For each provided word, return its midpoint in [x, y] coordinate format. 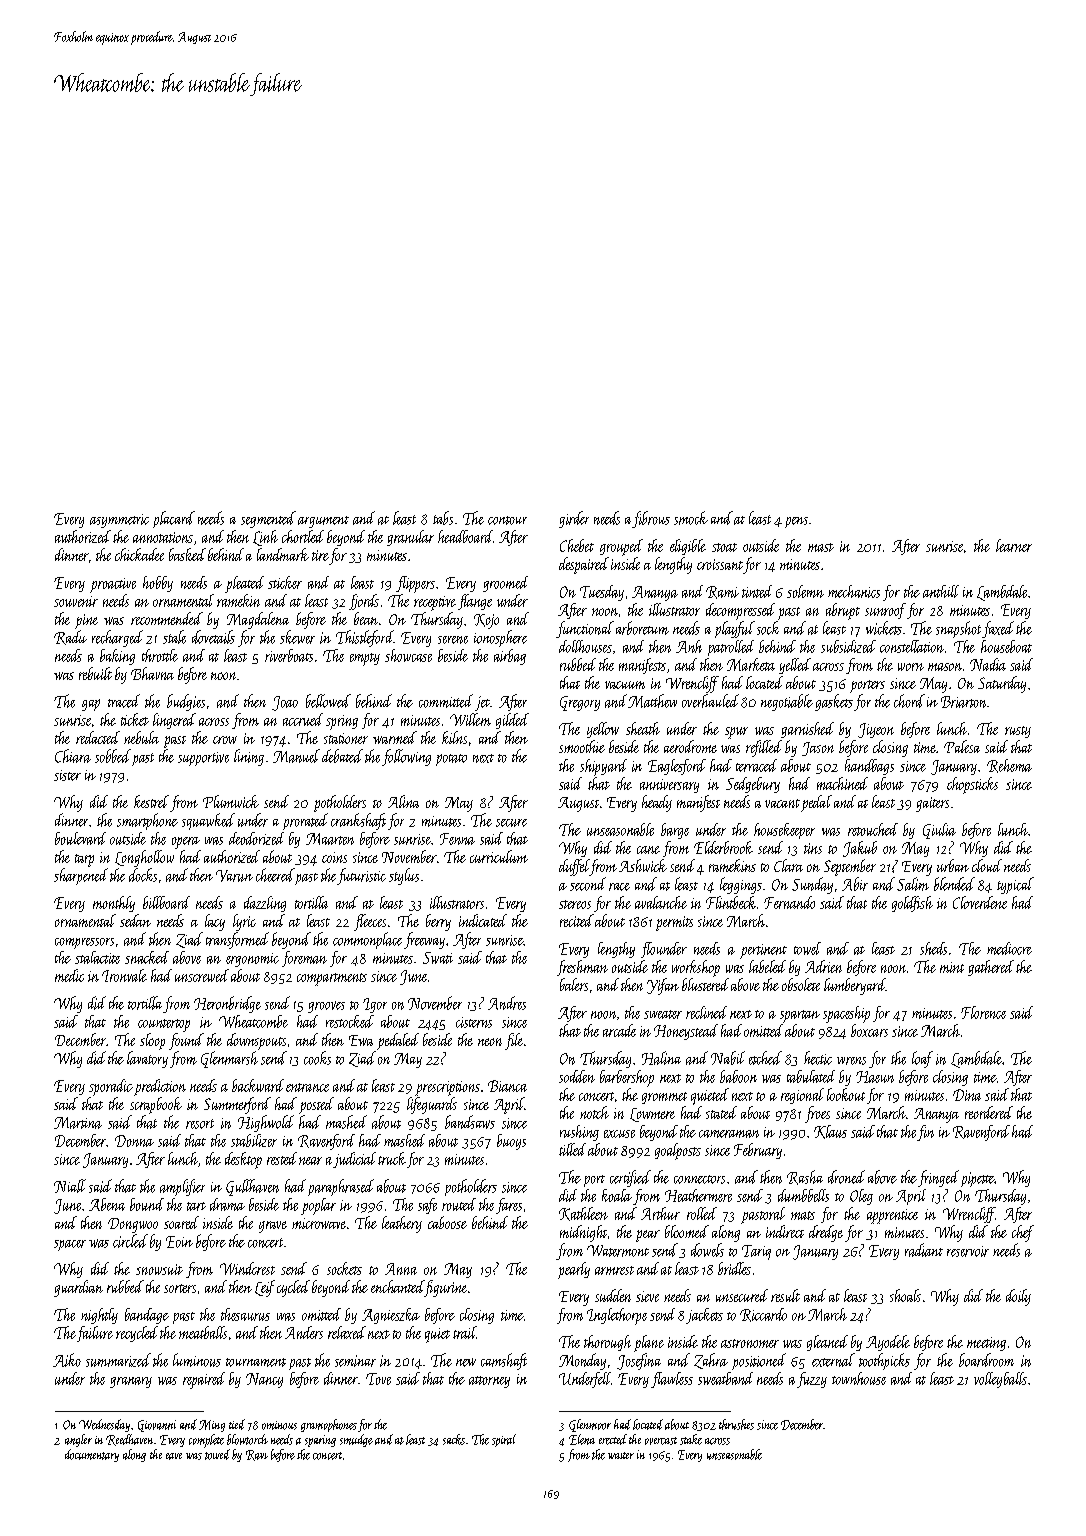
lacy [215, 922]
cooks [317, 1058]
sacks [454, 1439]
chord [909, 701]
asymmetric [119, 521]
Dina [967, 1095]
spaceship [846, 1014]
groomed [505, 584]
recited [577, 920]
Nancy [264, 1380]
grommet [664, 1098]
